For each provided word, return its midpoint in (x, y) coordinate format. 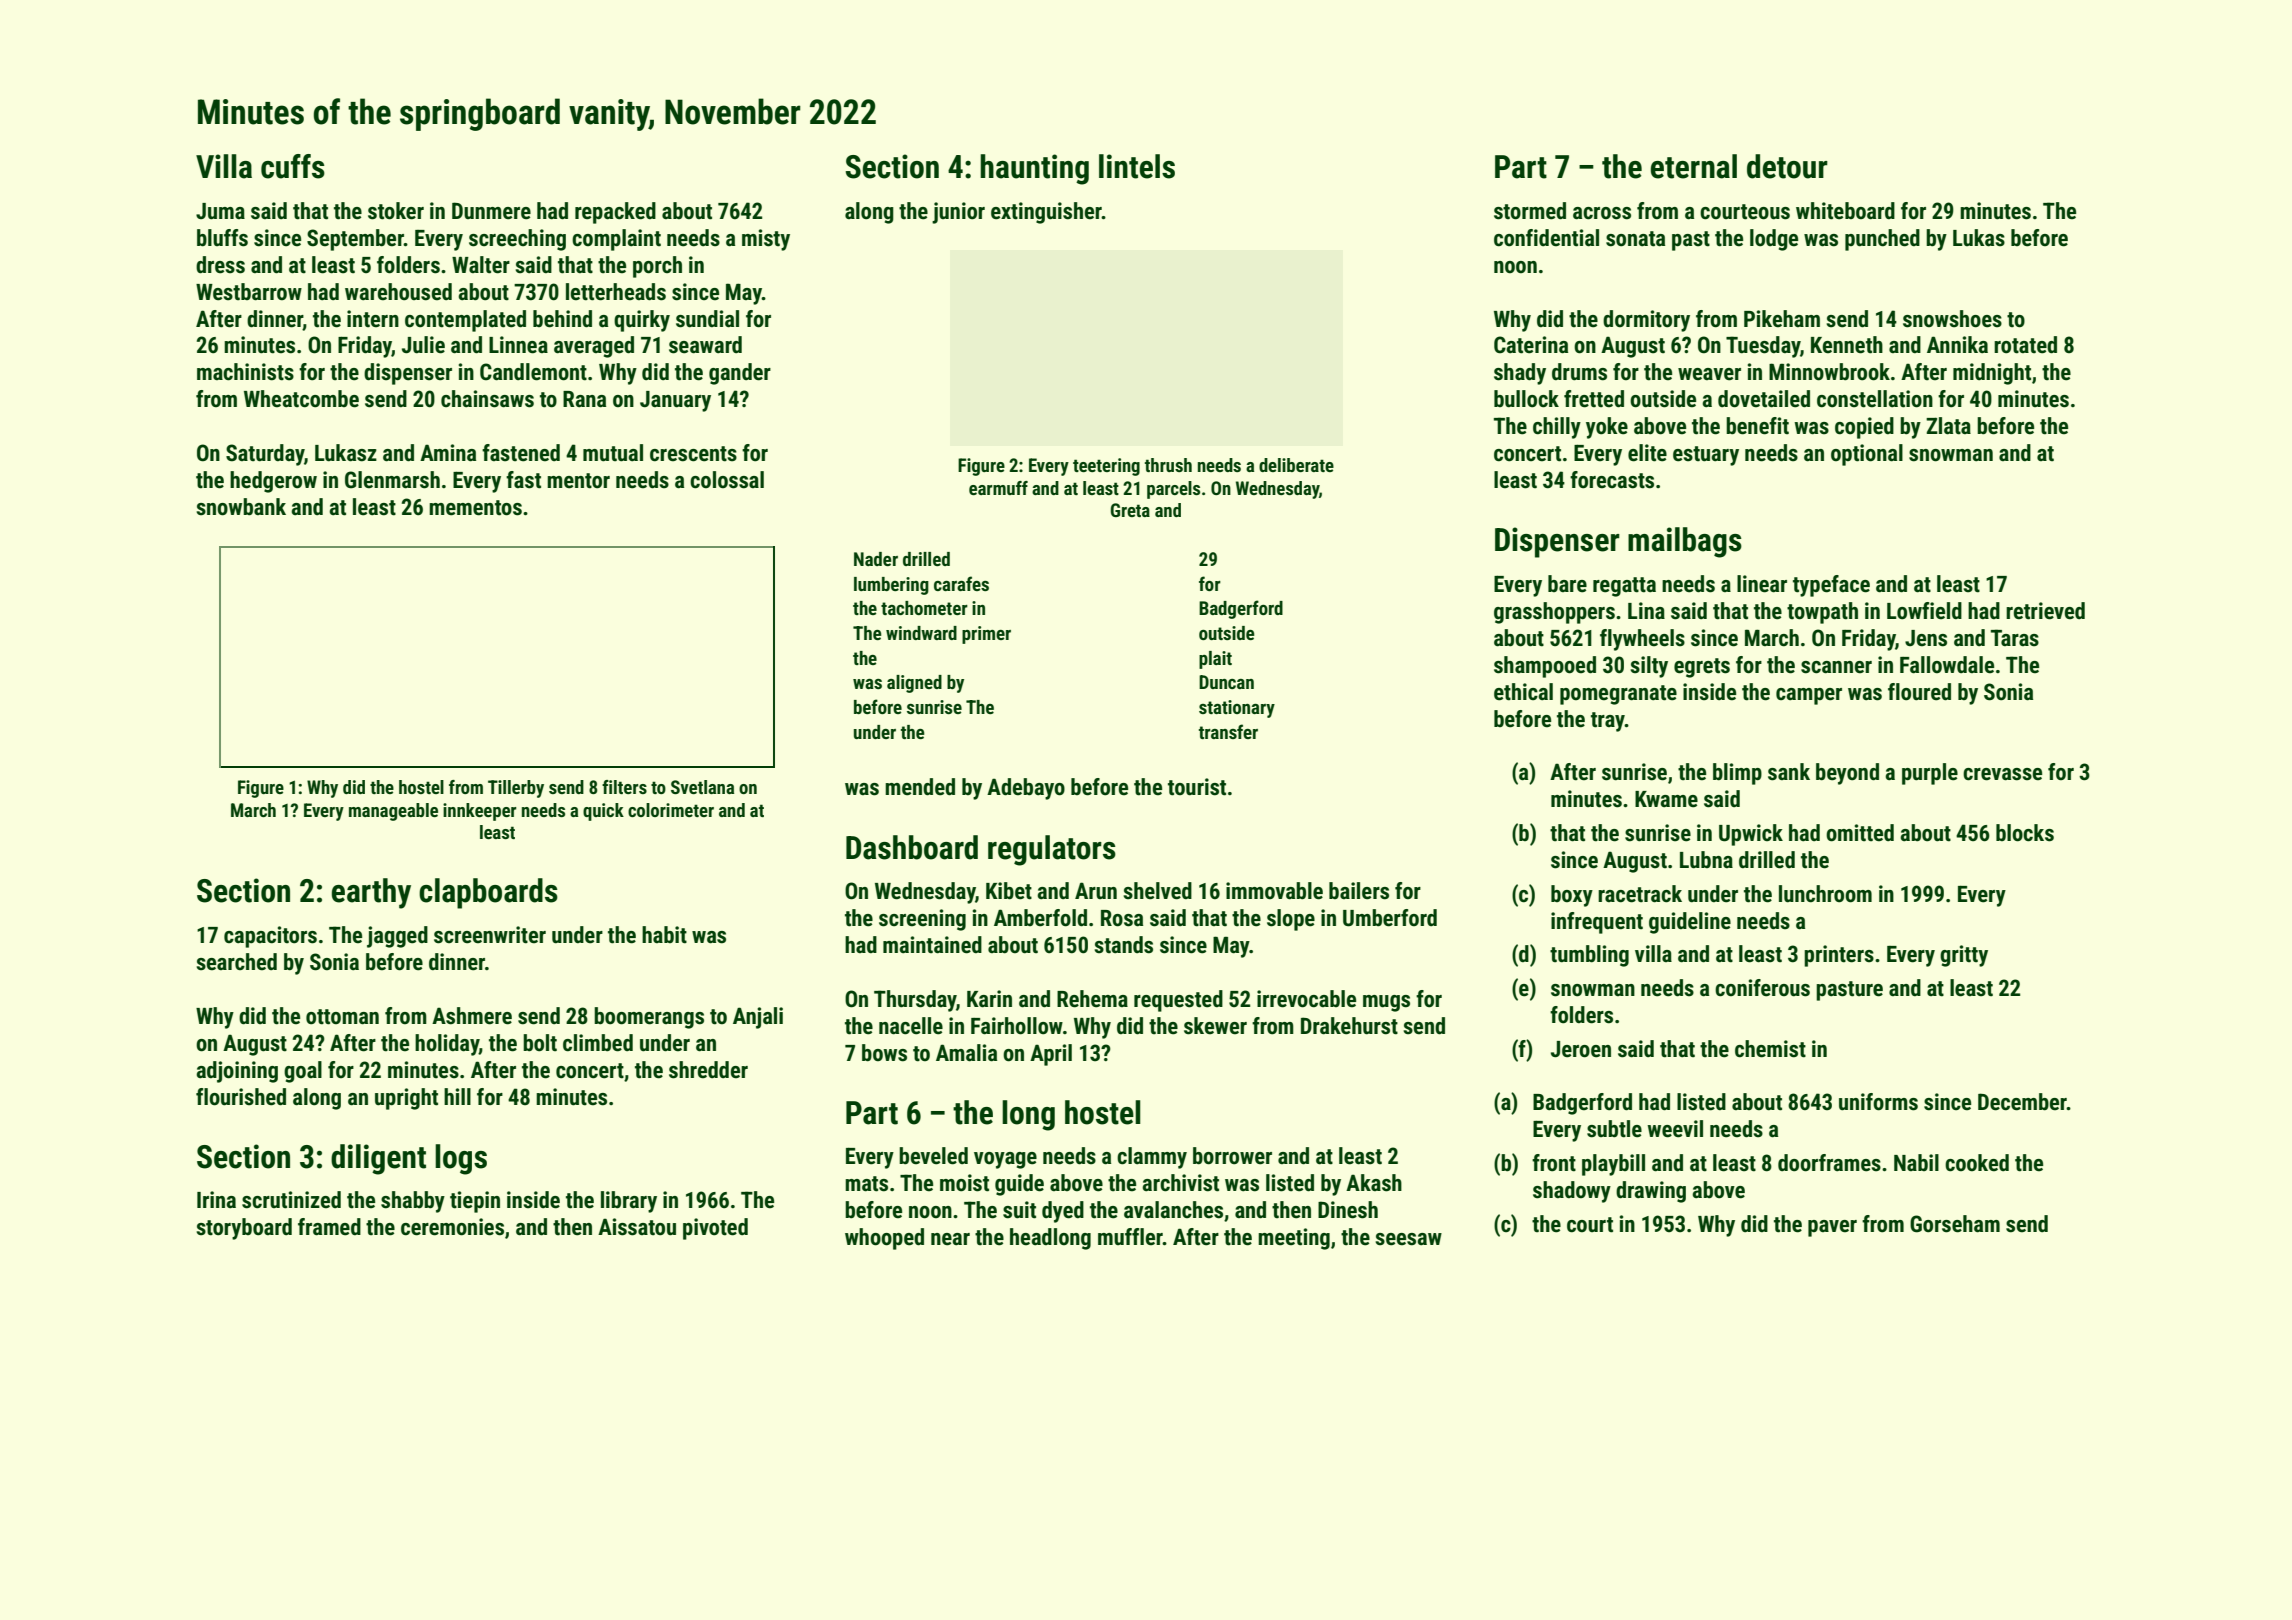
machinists (245, 372)
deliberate (1296, 465)
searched (236, 962)
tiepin (475, 1202)
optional (1867, 455)
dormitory (1646, 321)
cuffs (293, 166)
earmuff (998, 488)
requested (1178, 1001)
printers (1839, 956)
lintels (1137, 166)
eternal (1694, 166)
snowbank (241, 507)
